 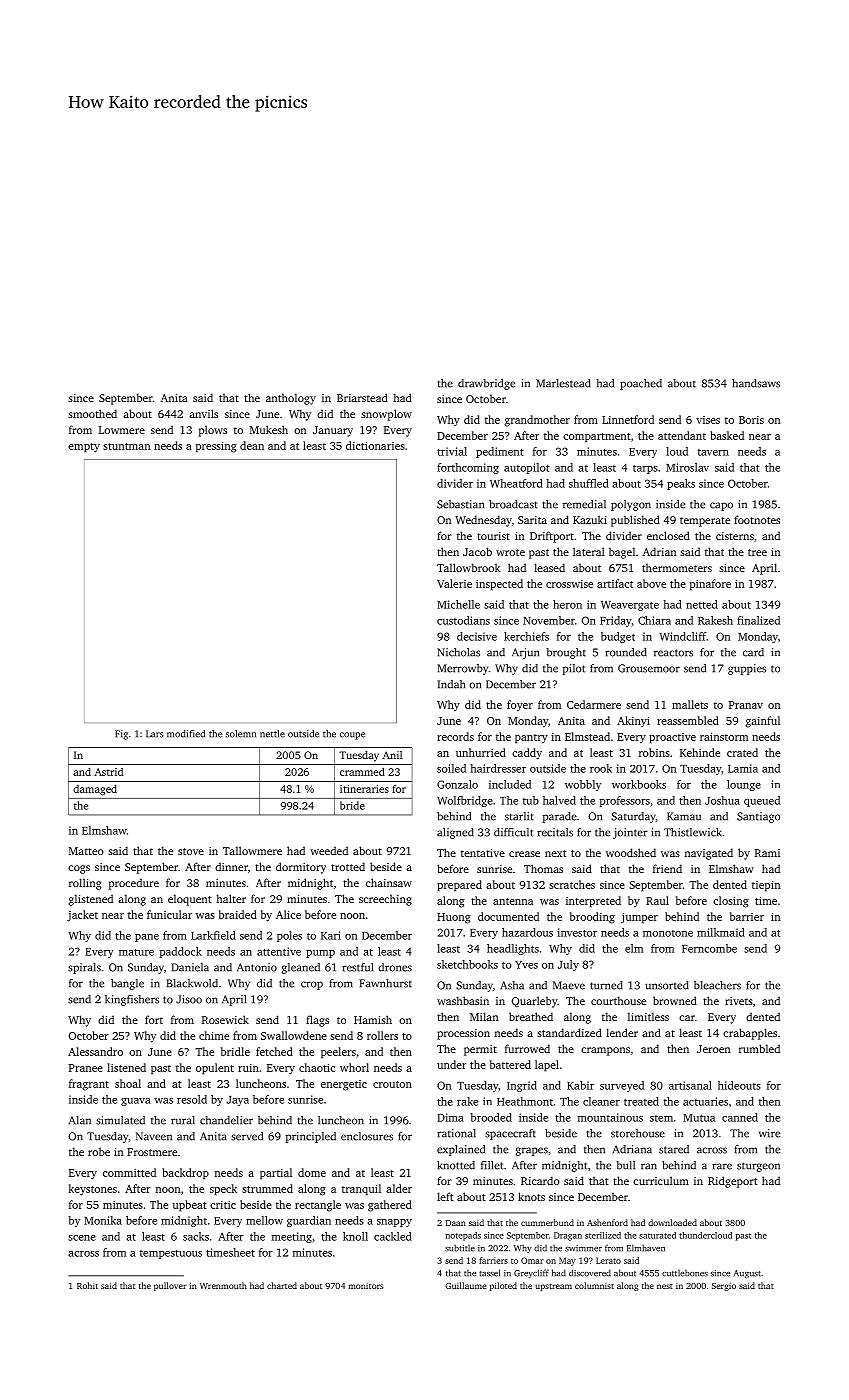 I want to click on scene, so click(x=82, y=1238).
